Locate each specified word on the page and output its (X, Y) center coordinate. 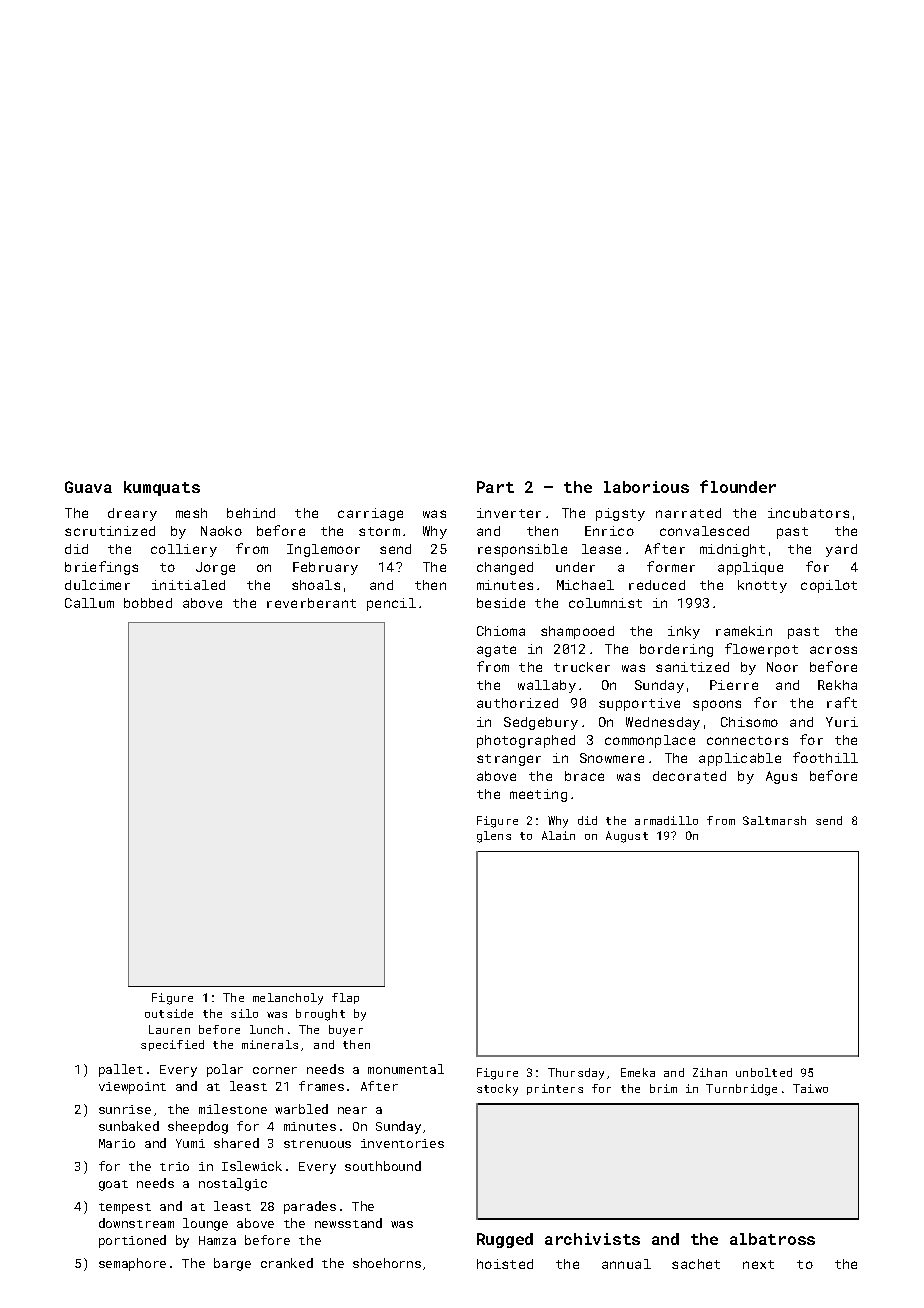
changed (505, 568)
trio (174, 1166)
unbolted (764, 1072)
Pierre (734, 685)
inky (684, 632)
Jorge (215, 568)
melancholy (288, 999)
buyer (346, 1031)
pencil (391, 604)
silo (244, 1013)
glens (494, 837)
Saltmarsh (774, 820)
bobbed (148, 603)
